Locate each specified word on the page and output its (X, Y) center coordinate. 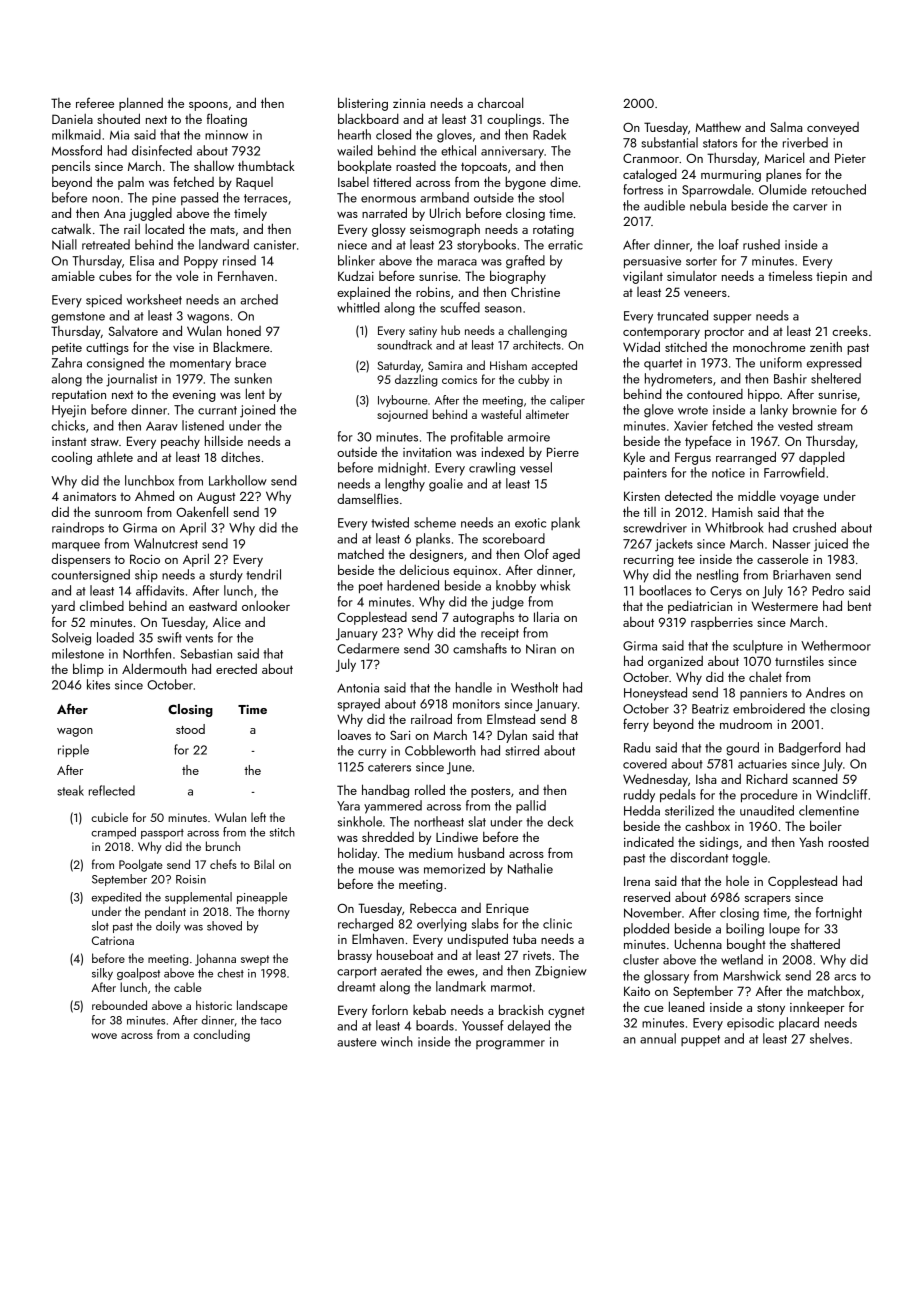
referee (95, 103)
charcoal (500, 102)
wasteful (501, 414)
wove (104, 1036)
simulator (692, 276)
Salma (786, 127)
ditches (240, 457)
